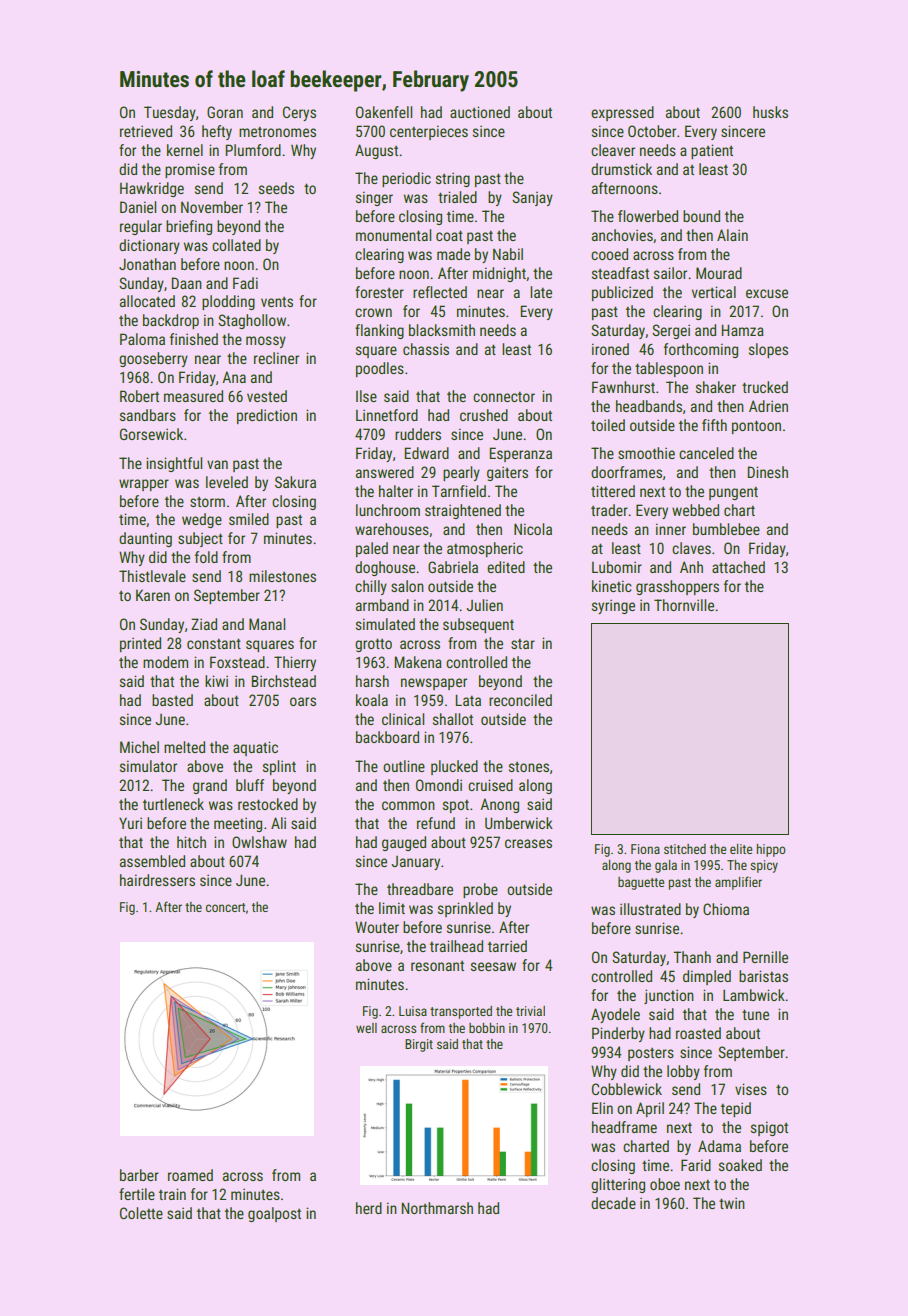 The height and width of the document is (1316, 908). Describe the element at coordinates (146, 131) in the document. I see `retrieved` at that location.
